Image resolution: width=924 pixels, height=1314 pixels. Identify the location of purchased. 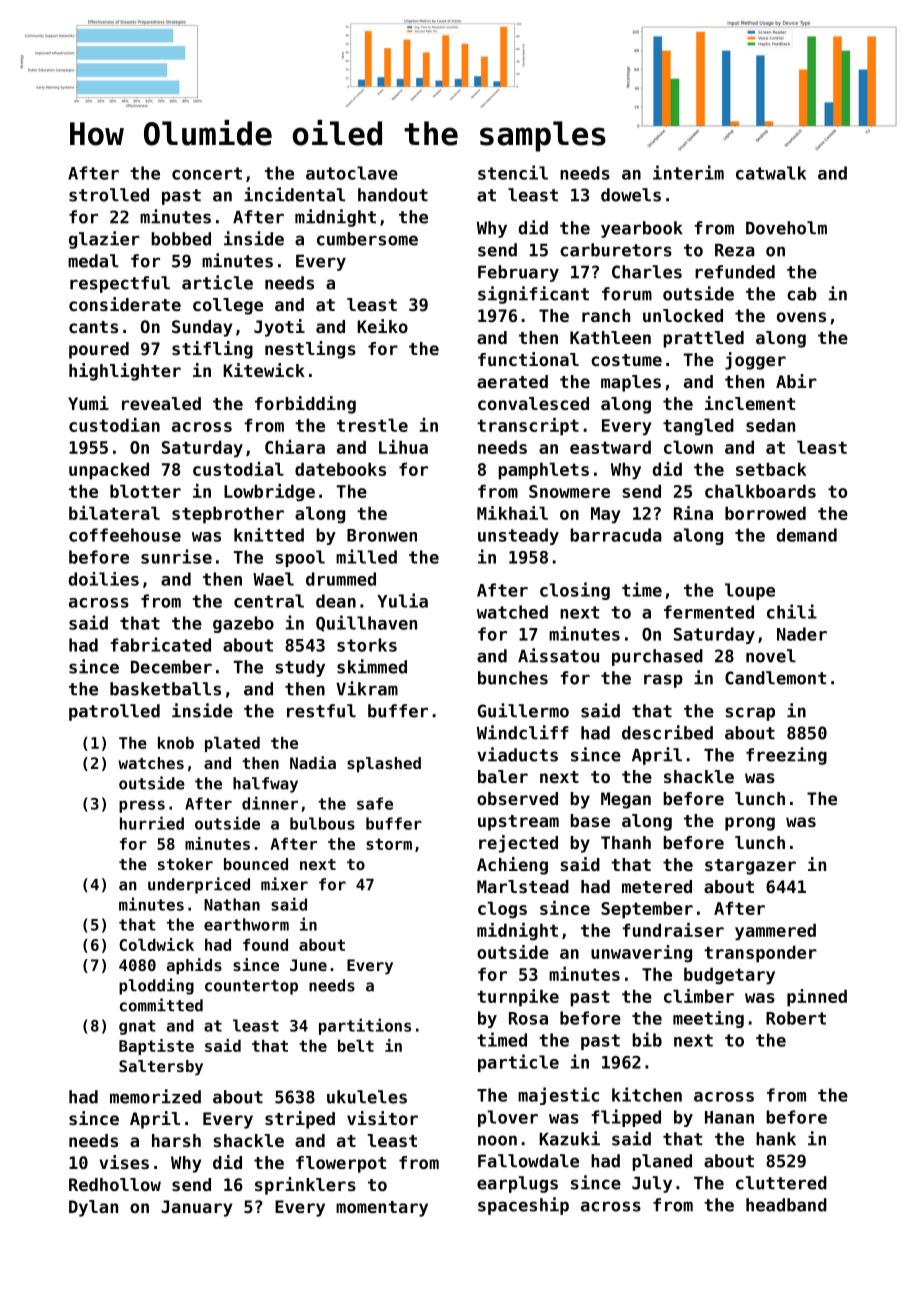
(657, 657).
